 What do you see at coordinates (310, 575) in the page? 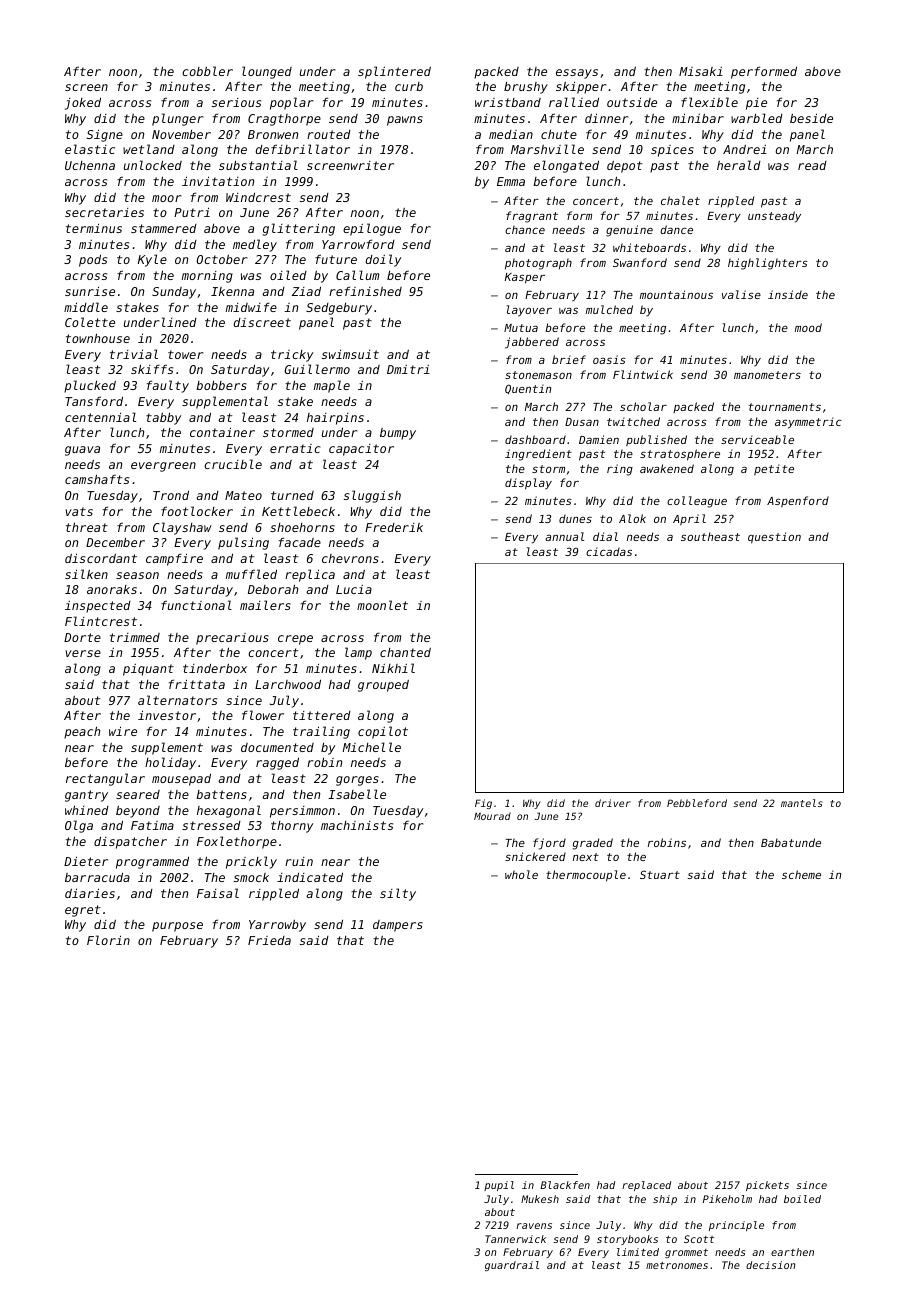
I see `replica` at bounding box center [310, 575].
